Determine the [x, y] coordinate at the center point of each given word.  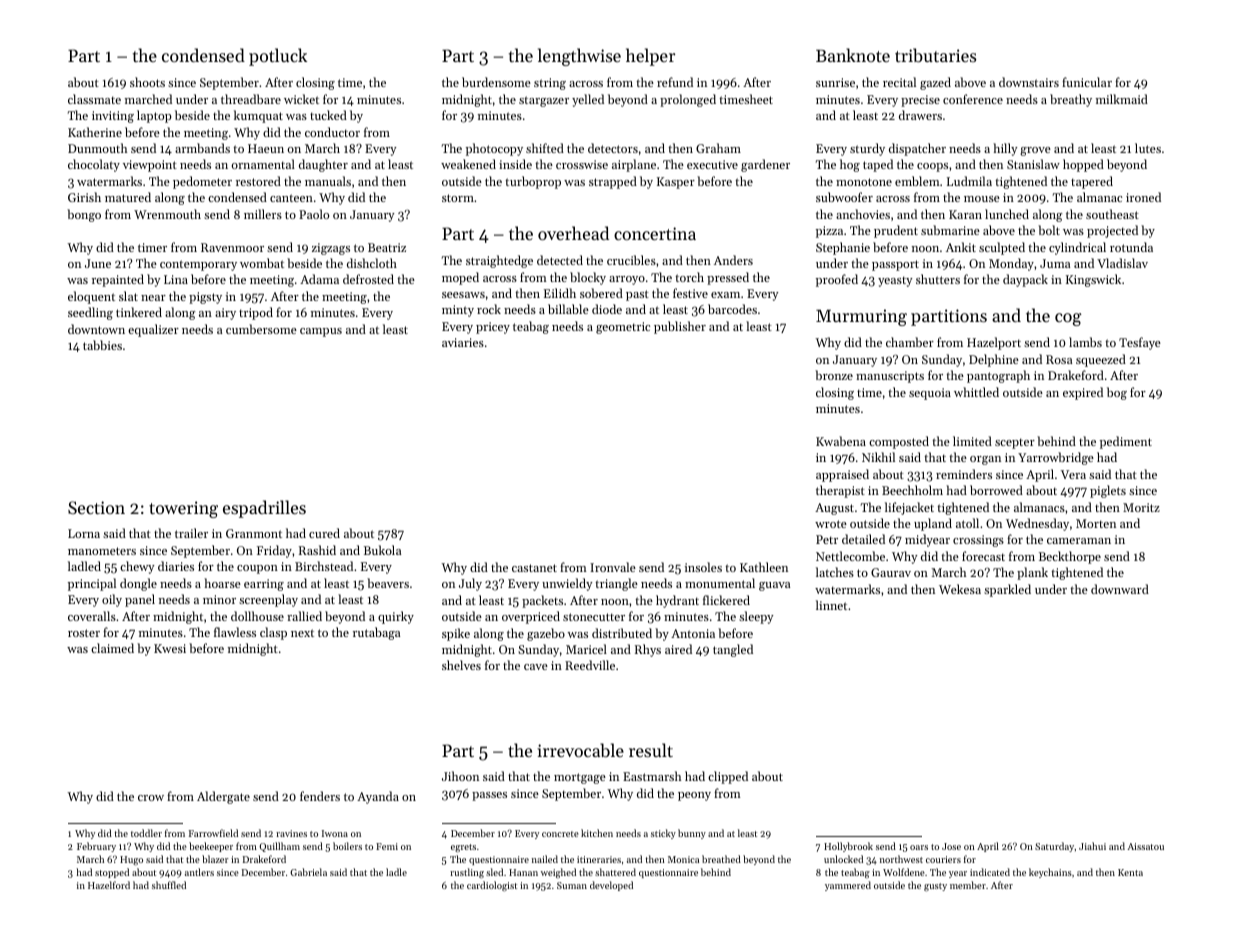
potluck [278, 57]
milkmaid [1122, 99]
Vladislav [1122, 263]
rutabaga [376, 633]
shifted [545, 148]
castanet [534, 568]
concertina [655, 233]
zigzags [331, 249]
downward [1120, 589]
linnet [831, 605]
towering [183, 509]
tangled [733, 650]
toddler [146, 833]
